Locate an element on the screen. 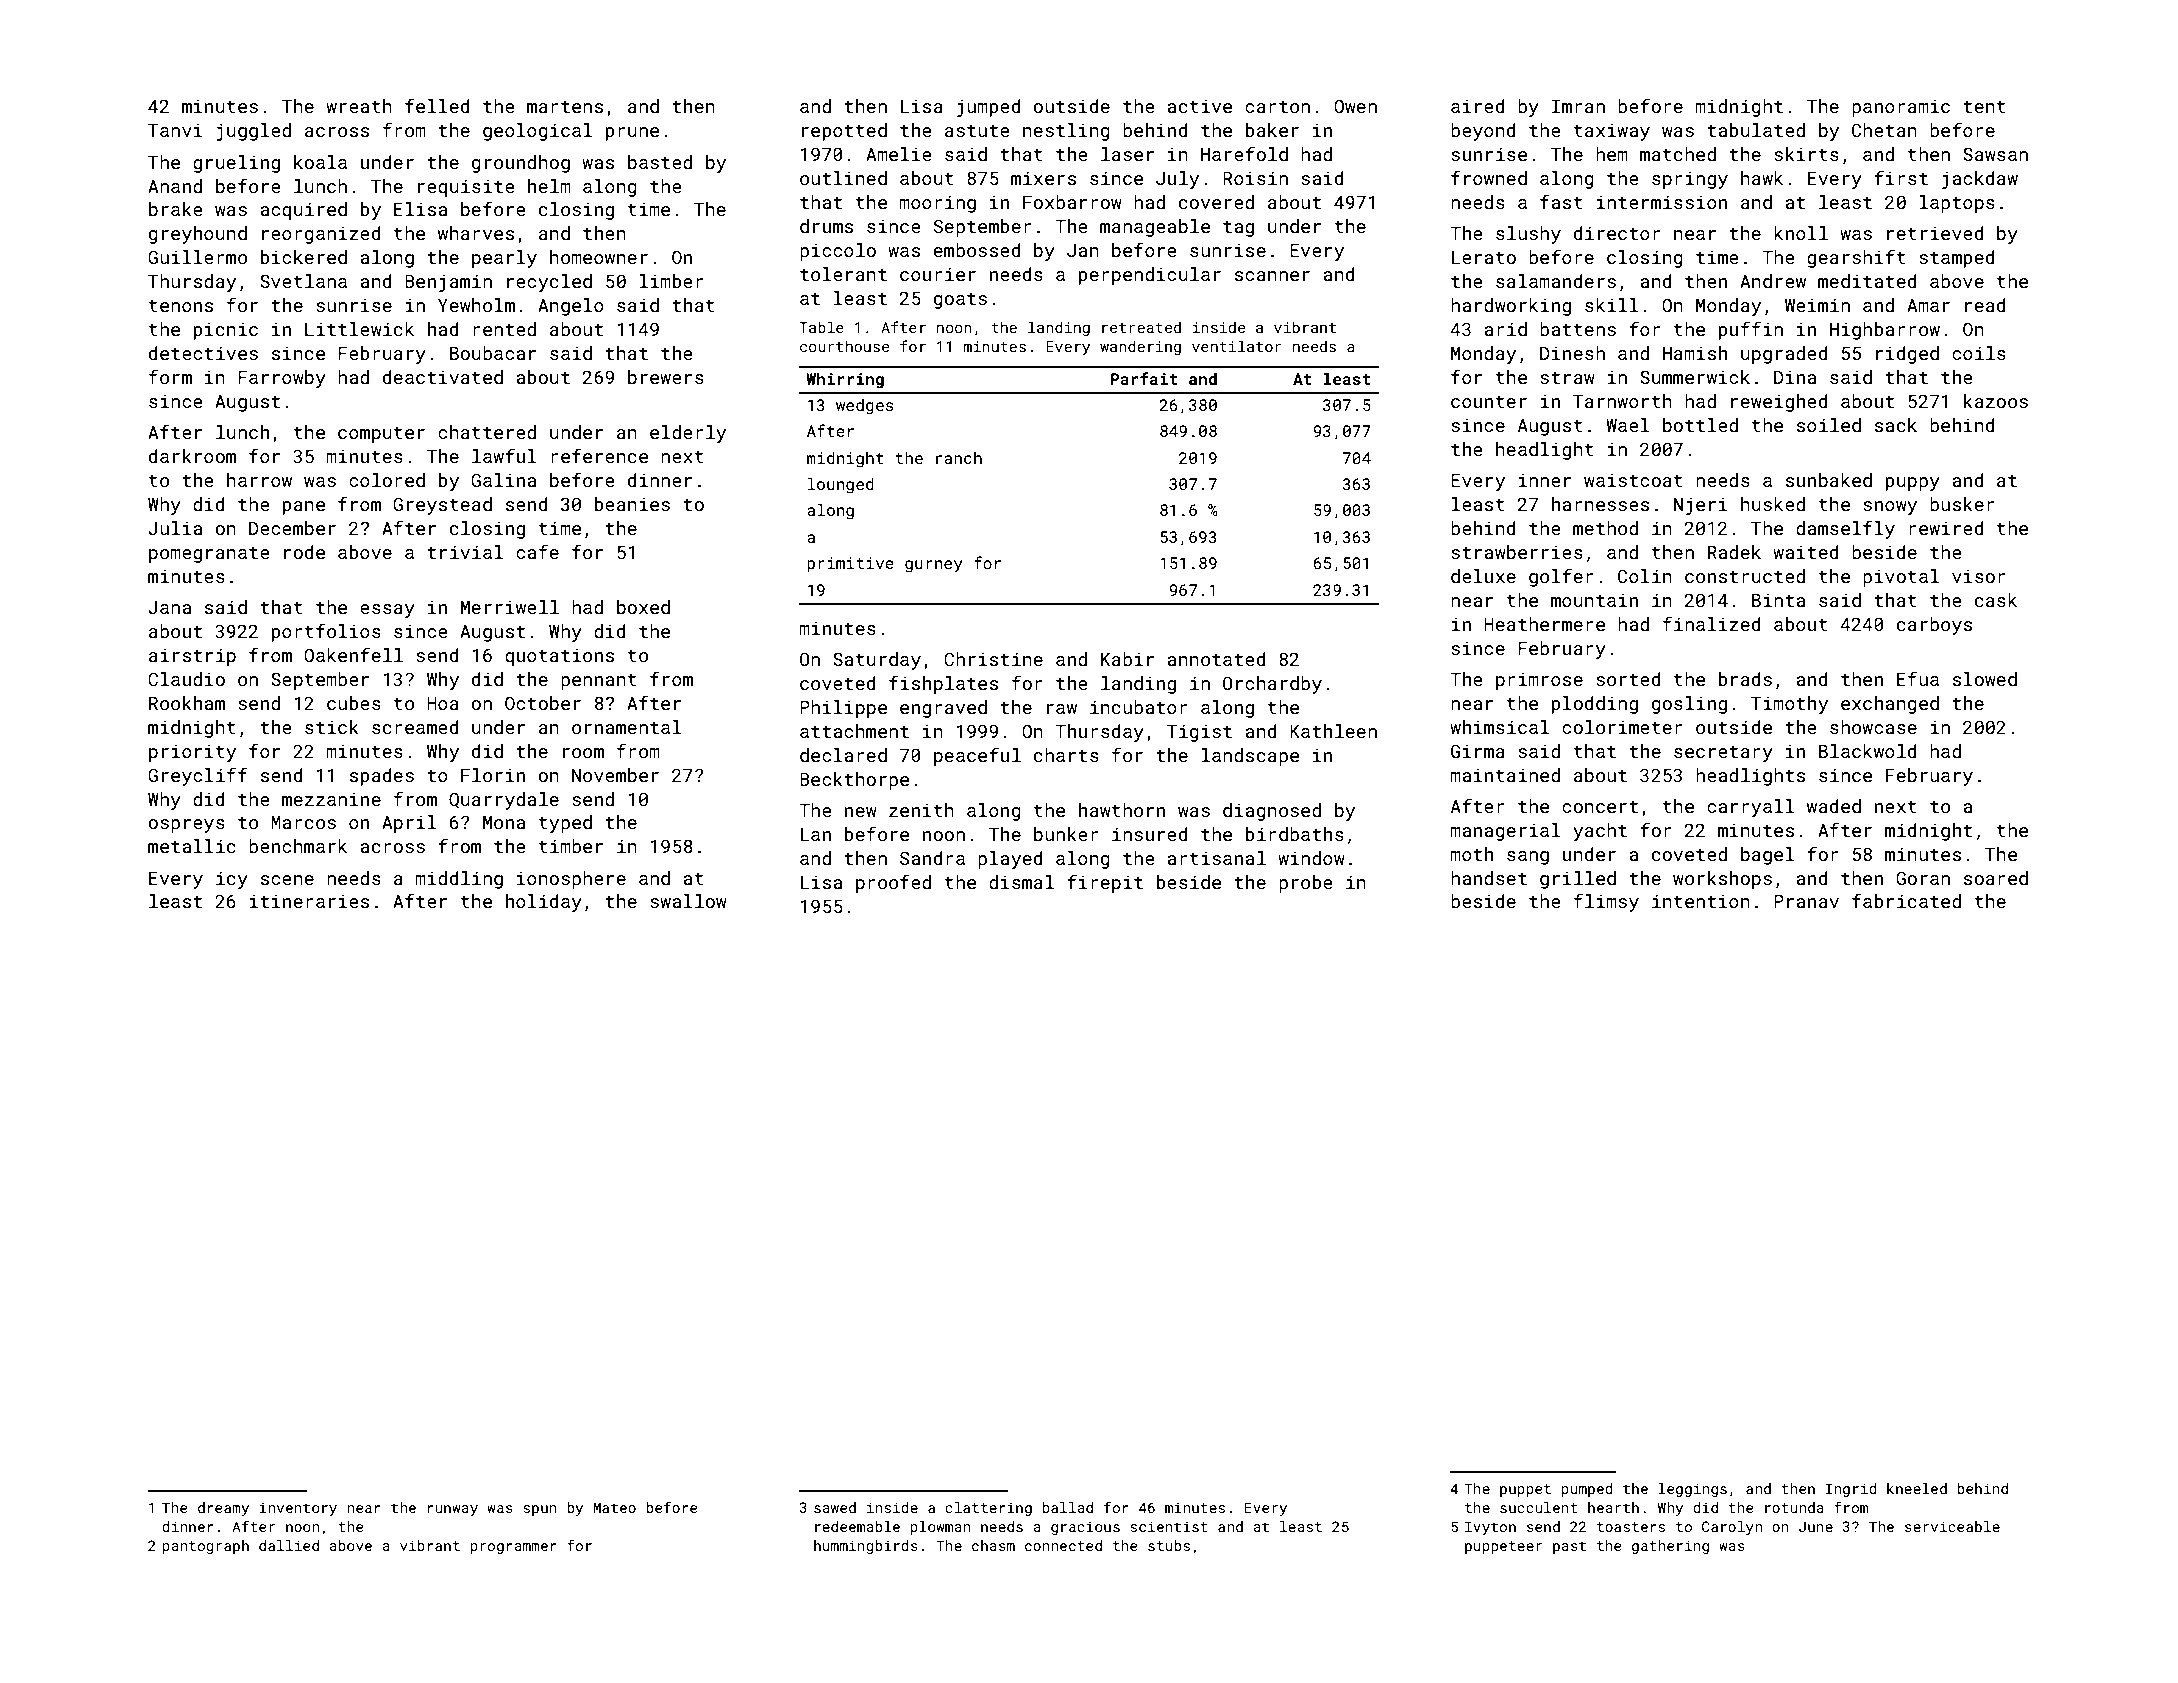 This screenshot has width=2178, height=1683. Sawsan is located at coordinates (1995, 154).
